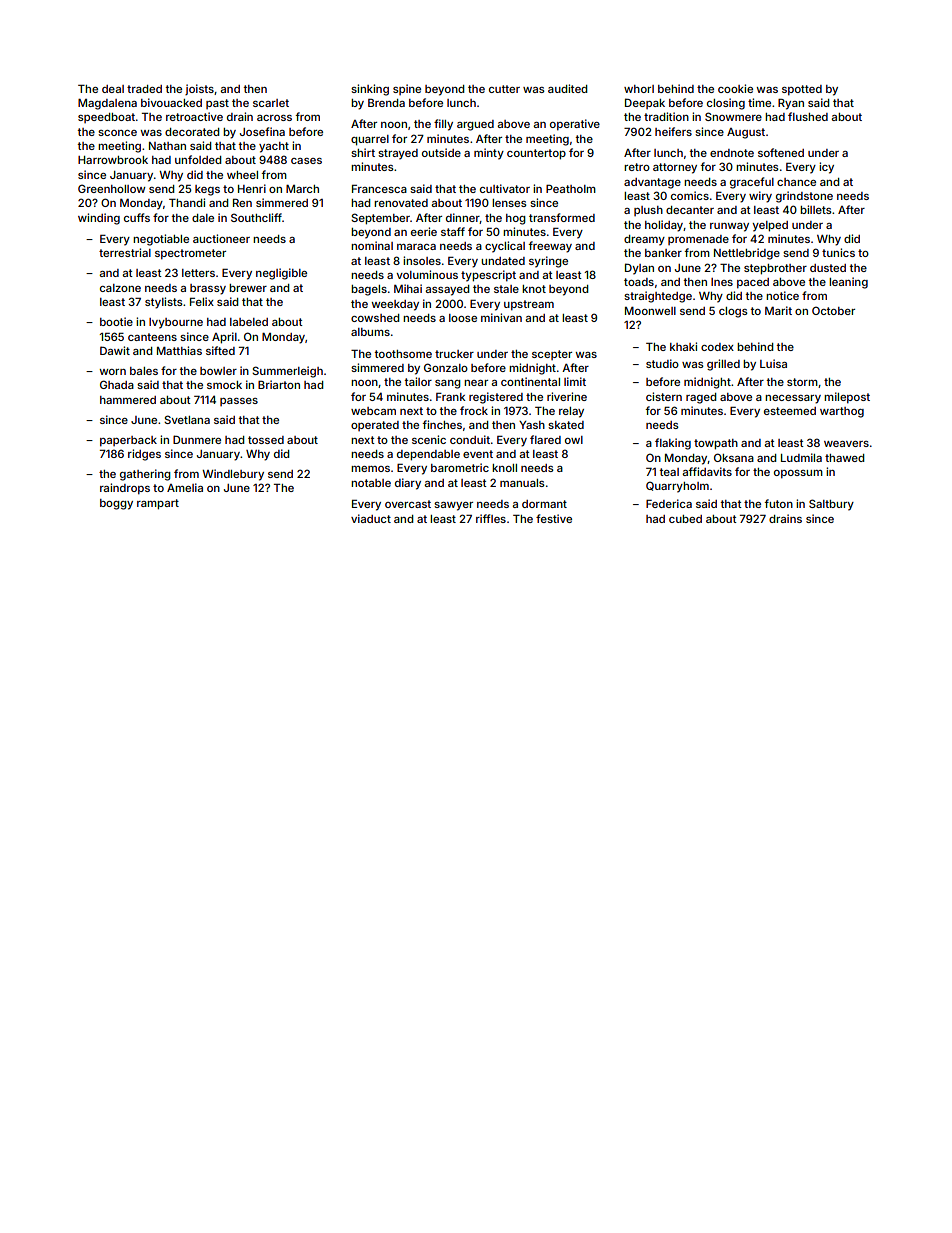 This document has height=1233, width=952. I want to click on icy, so click(826, 168).
